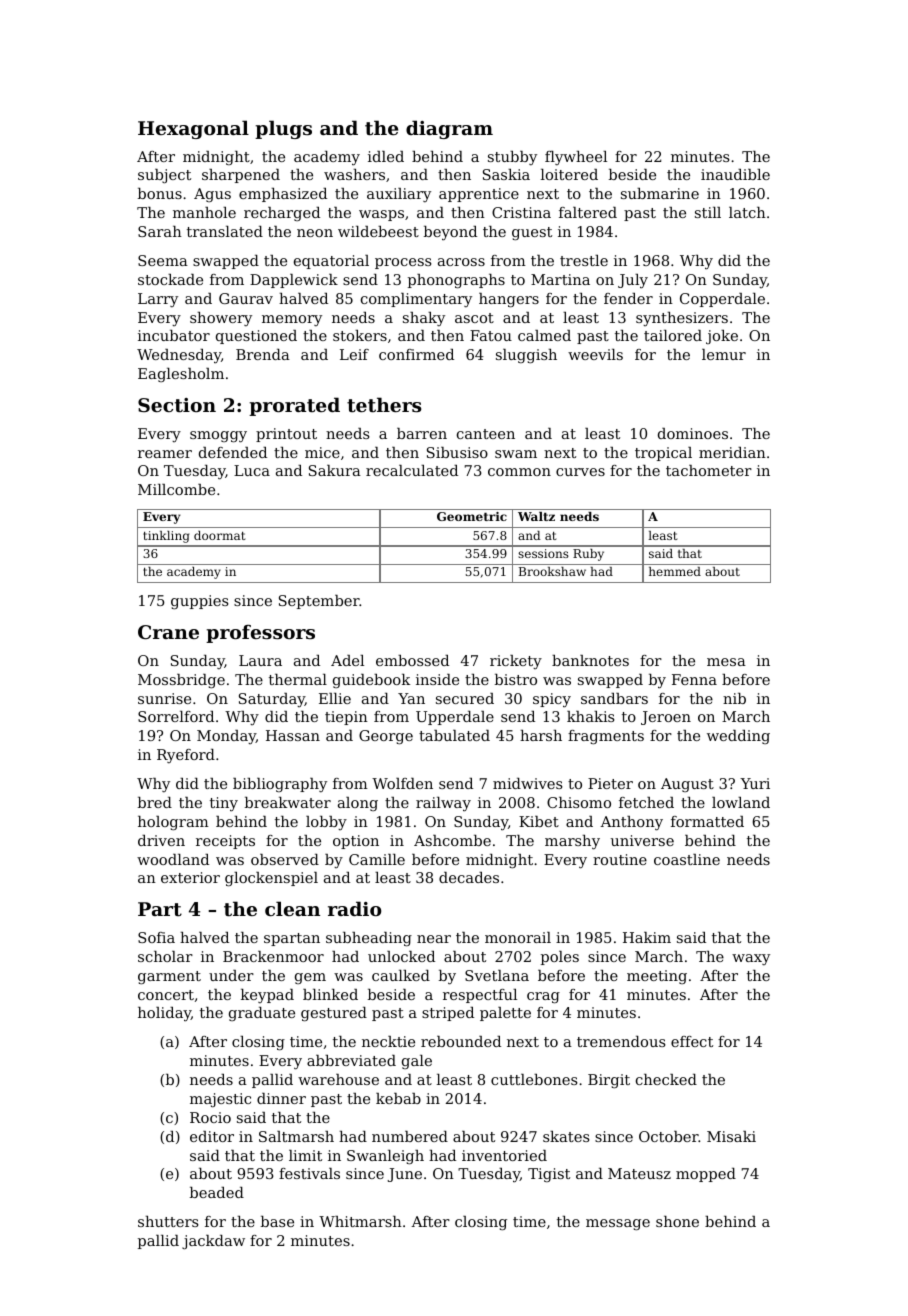 The width and height of the image is (908, 1316). I want to click on Saturday, so click(272, 700).
